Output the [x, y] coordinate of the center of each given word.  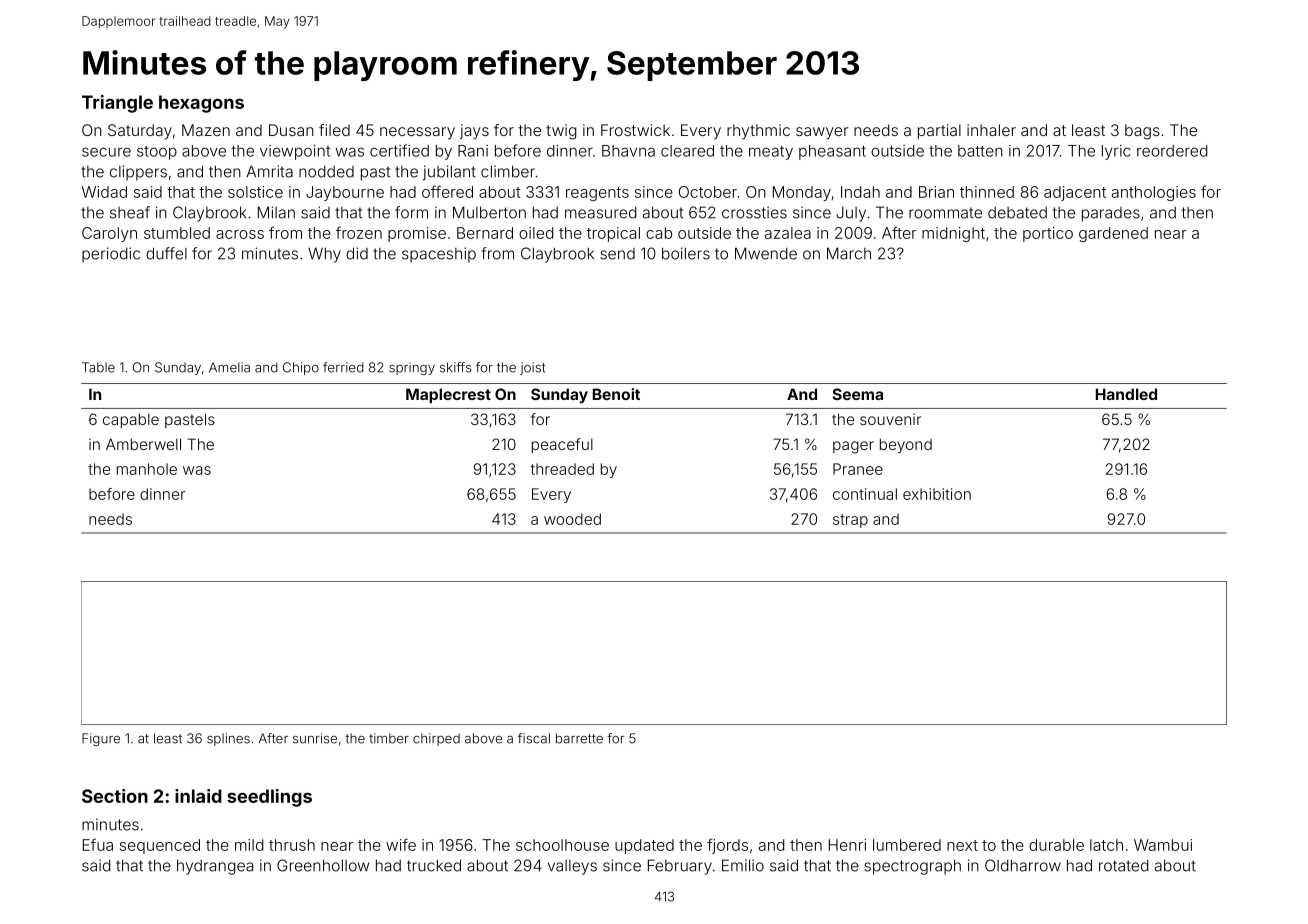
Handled [1126, 394]
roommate [945, 213]
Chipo [301, 368]
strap [850, 521]
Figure [101, 739]
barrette [579, 738]
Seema [858, 394]
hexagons [201, 104]
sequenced [160, 846]
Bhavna [628, 151]
